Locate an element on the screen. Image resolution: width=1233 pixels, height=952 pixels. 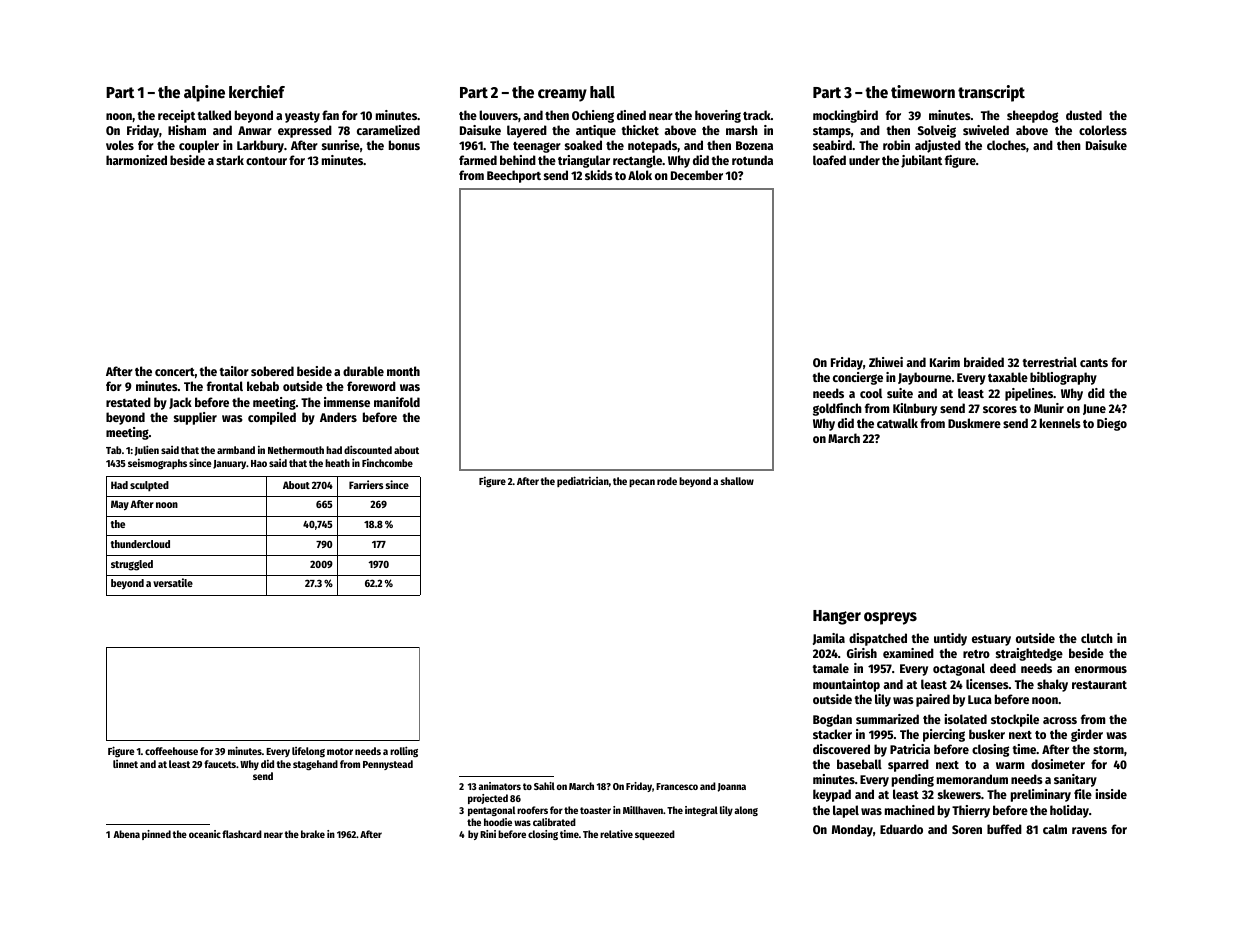
loafed is located at coordinates (829, 160).
